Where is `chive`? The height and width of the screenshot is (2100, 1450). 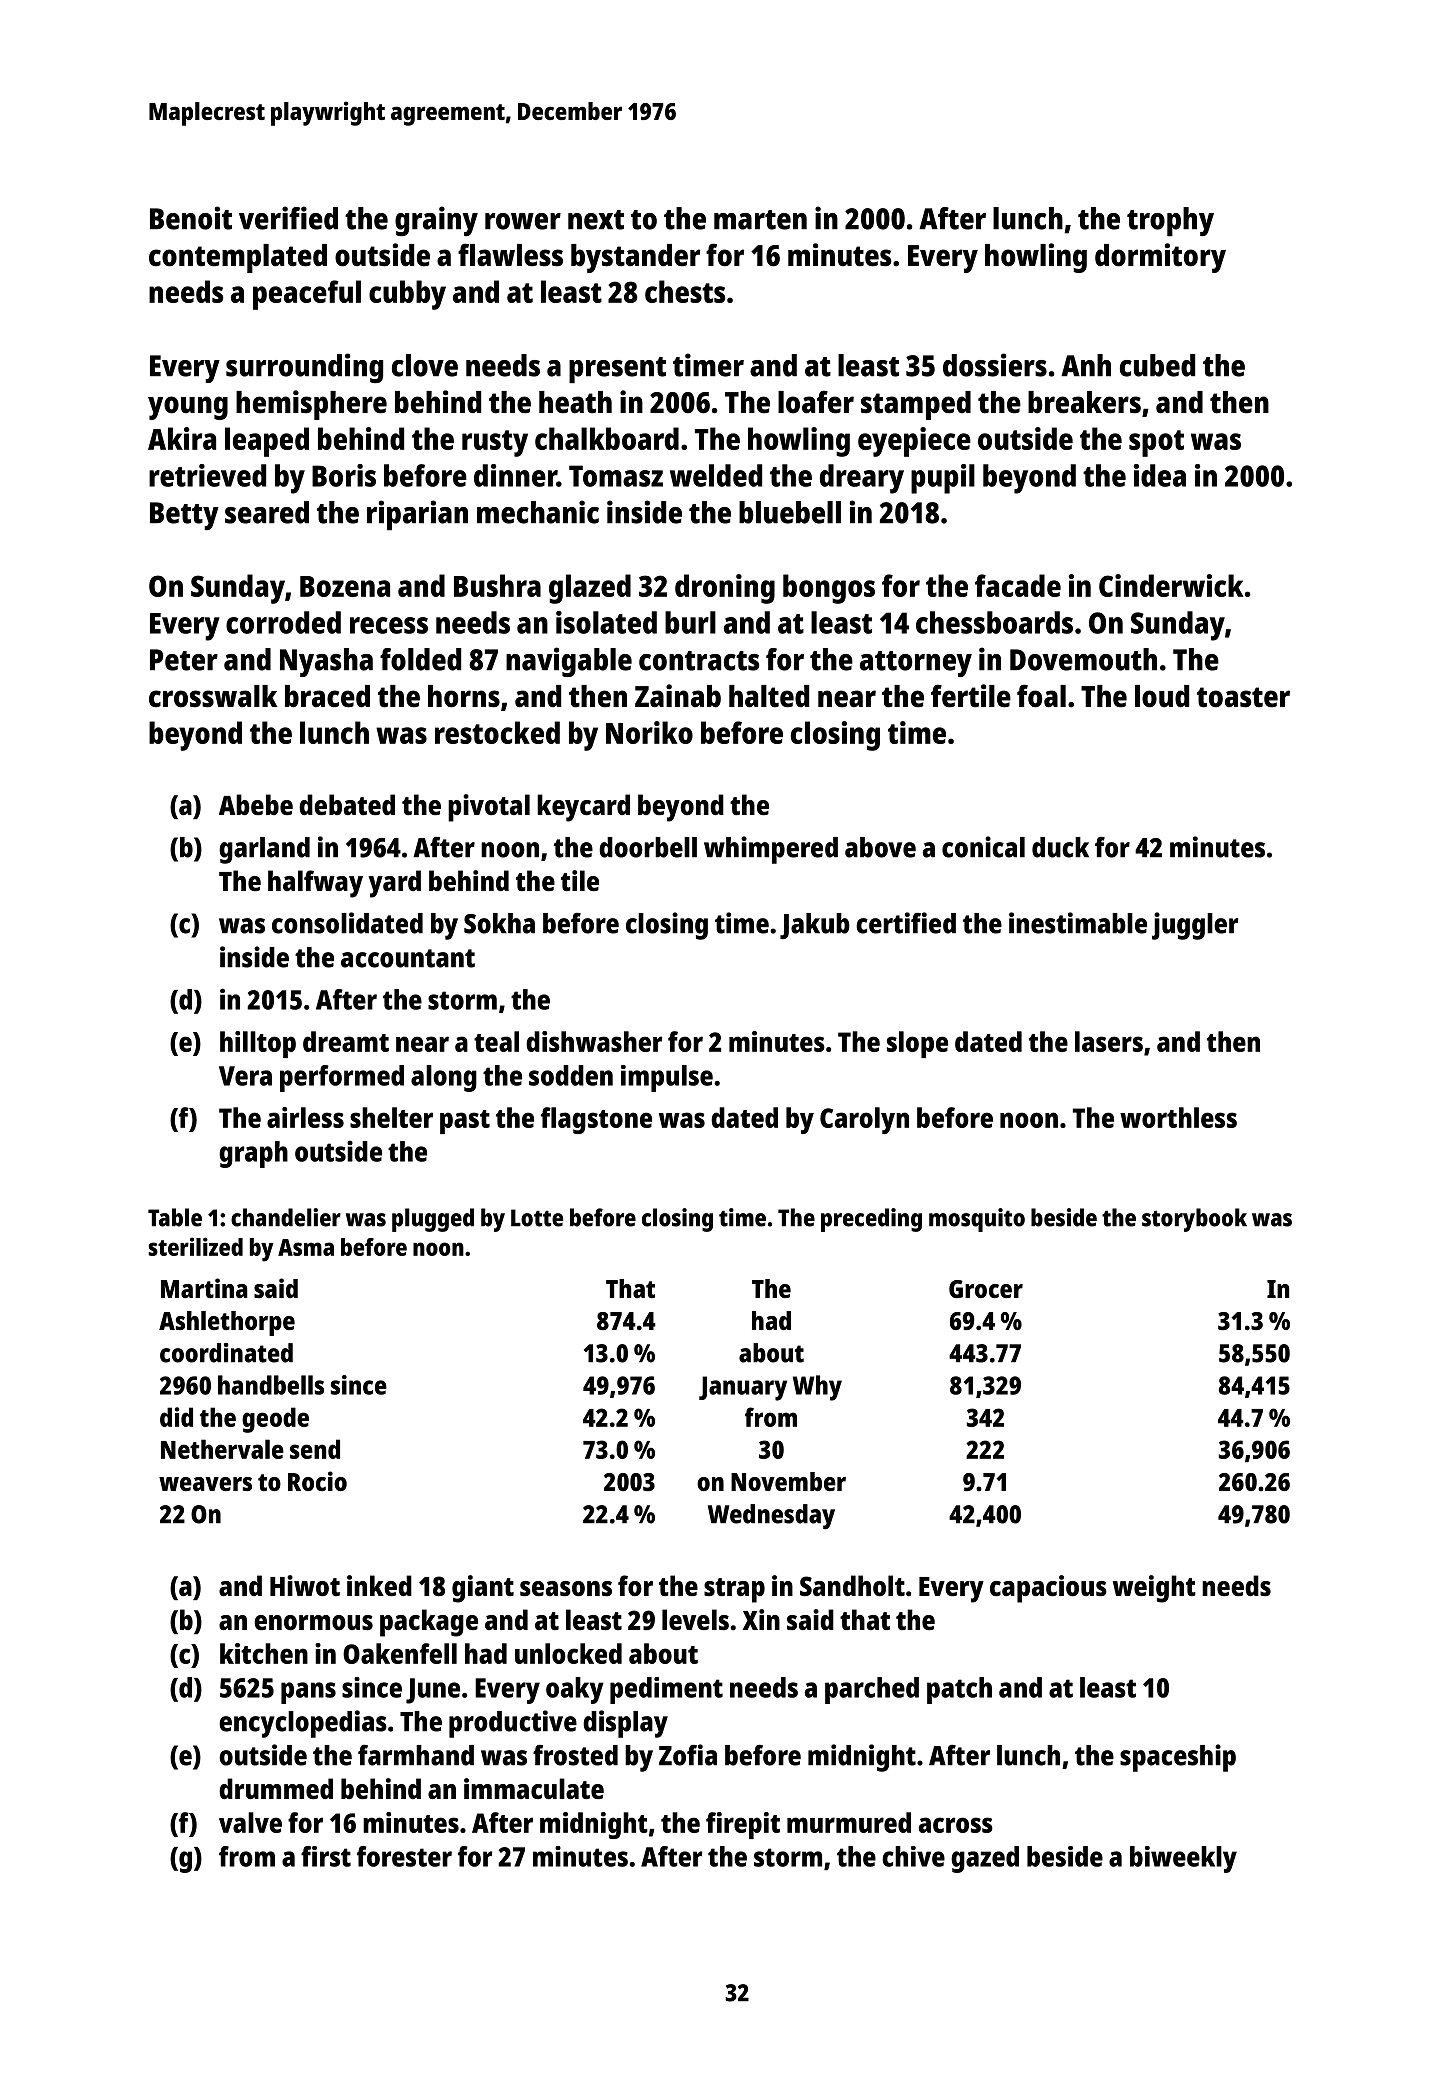
chive is located at coordinates (913, 1856).
